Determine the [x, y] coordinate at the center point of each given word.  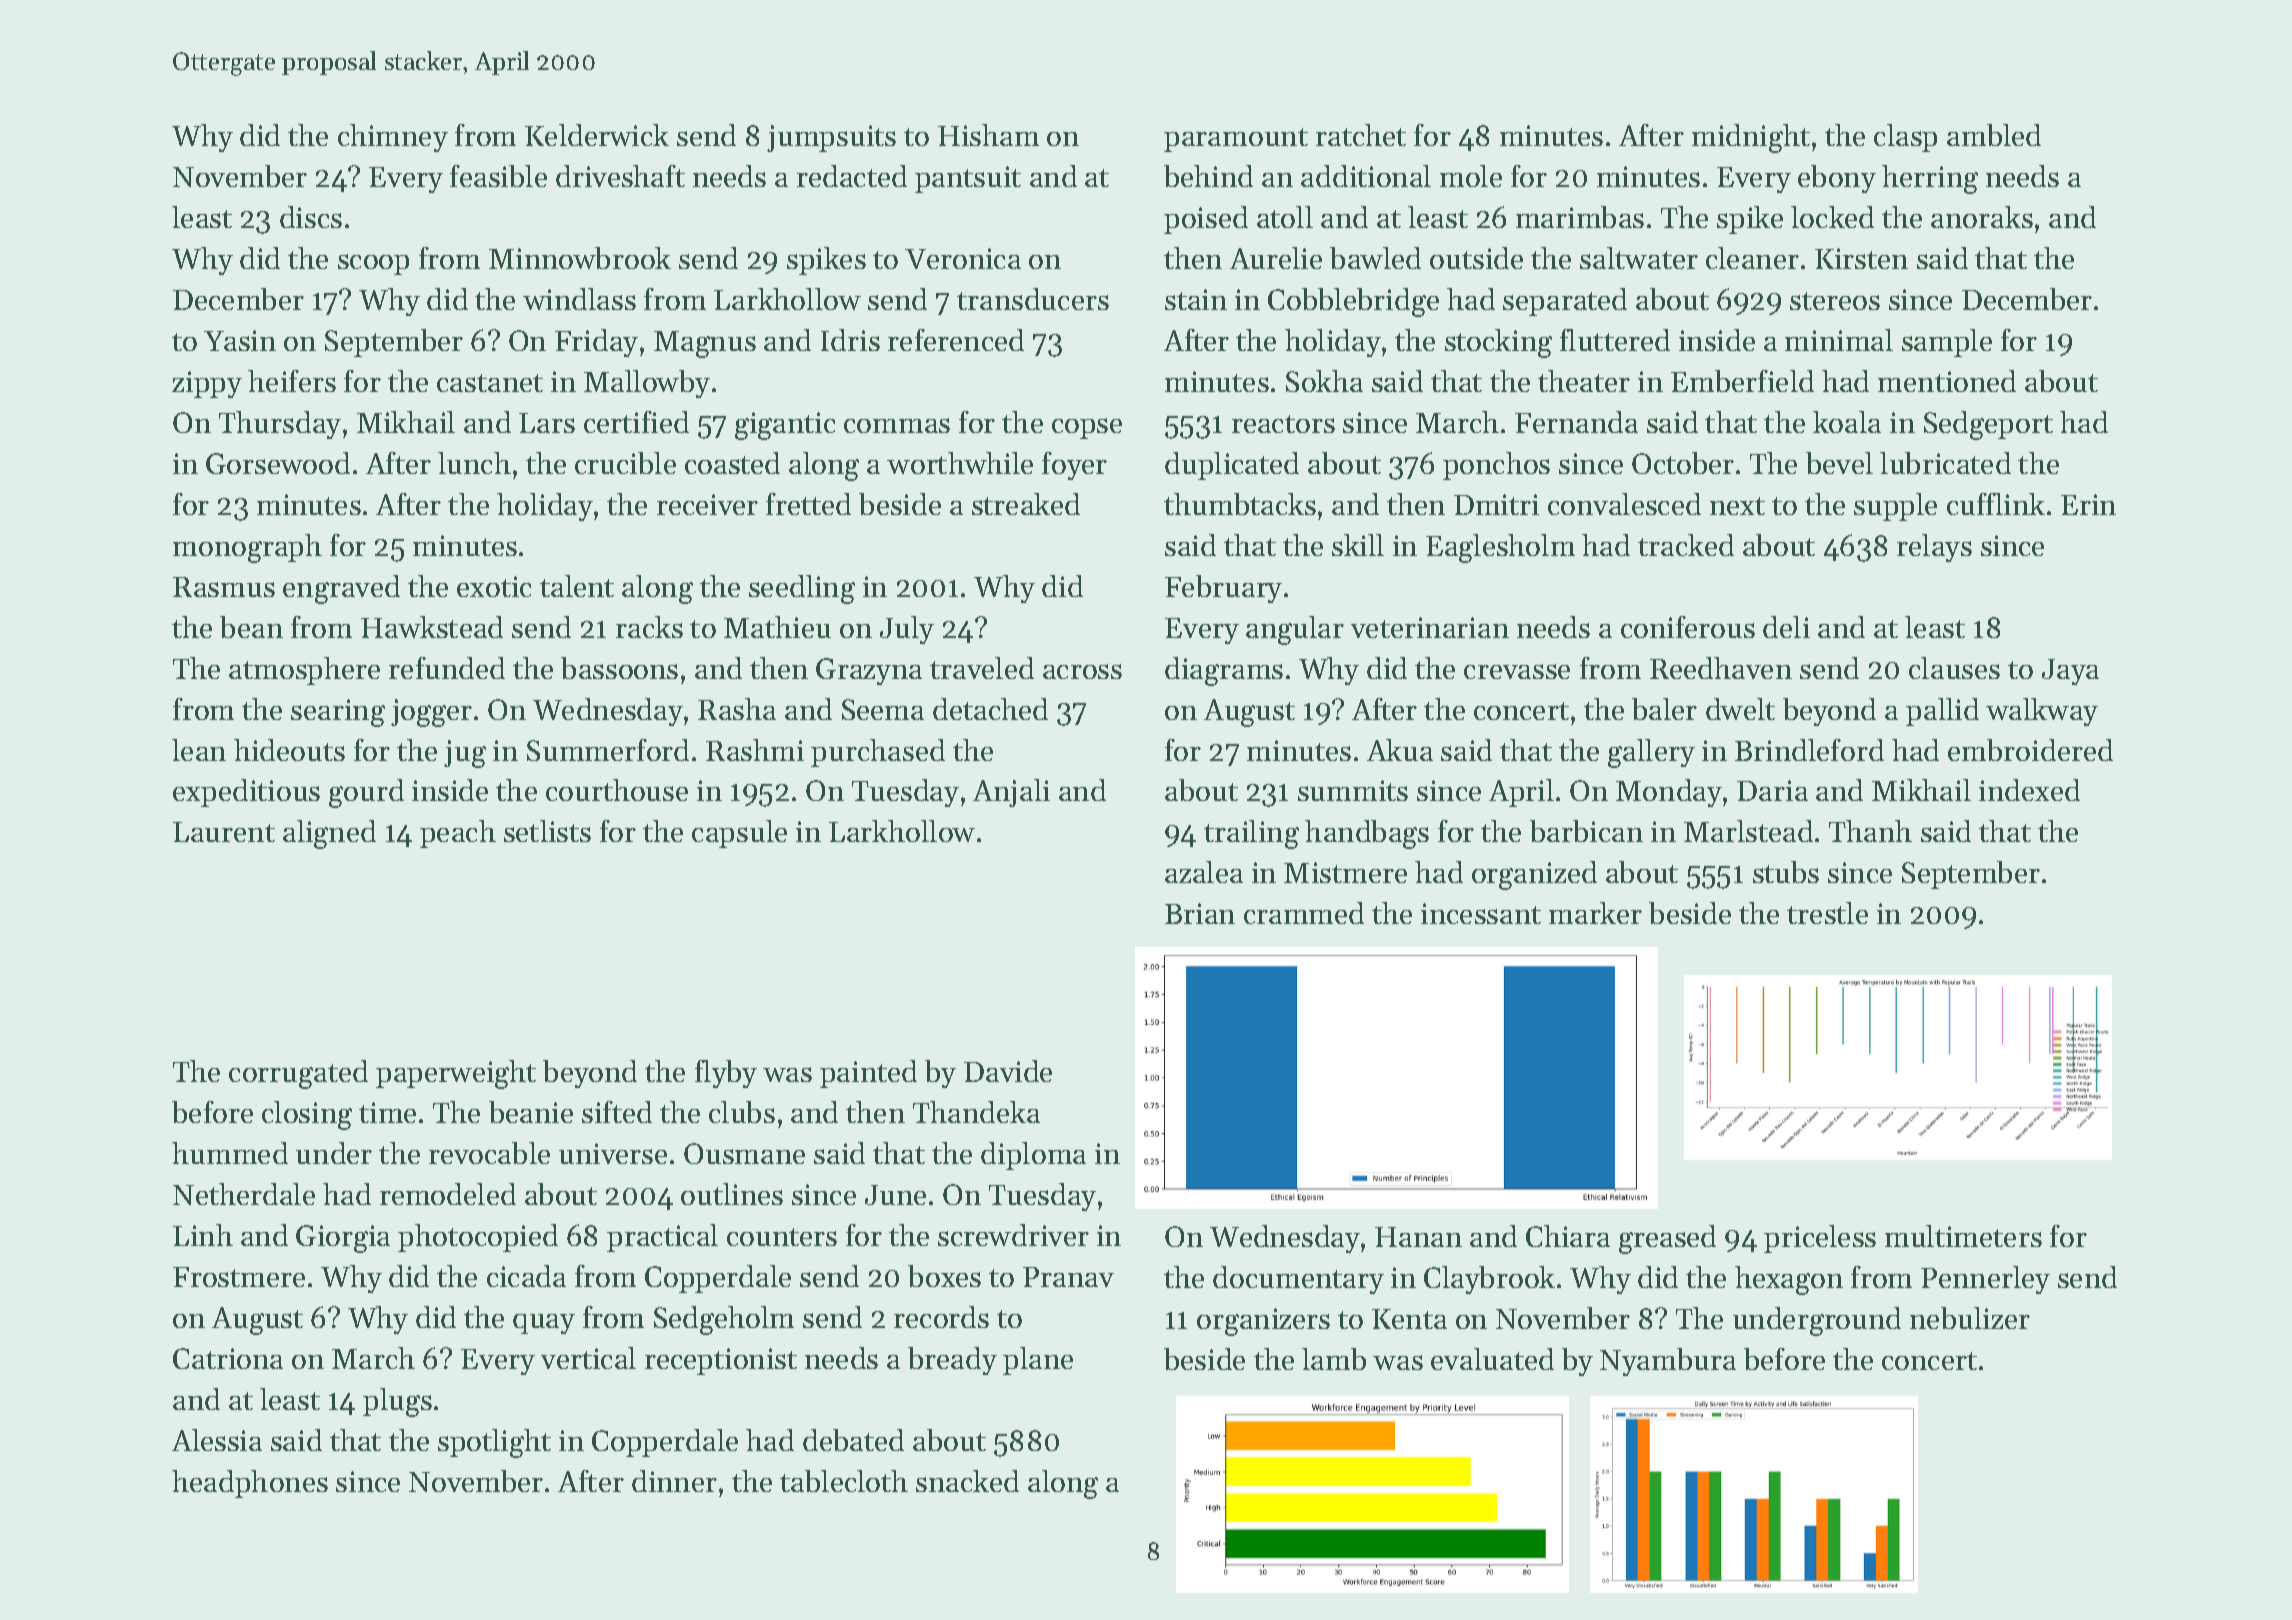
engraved [341, 589]
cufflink [1996, 504]
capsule [739, 834]
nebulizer [1970, 1318]
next [1737, 506]
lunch [474, 463]
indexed [2029, 790]
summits [1353, 790]
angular [1295, 630]
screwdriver [1013, 1235]
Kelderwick [597, 135]
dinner [674, 1481]
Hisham [988, 135]
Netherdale [244, 1194]
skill [1358, 545]
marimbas [1580, 217]
